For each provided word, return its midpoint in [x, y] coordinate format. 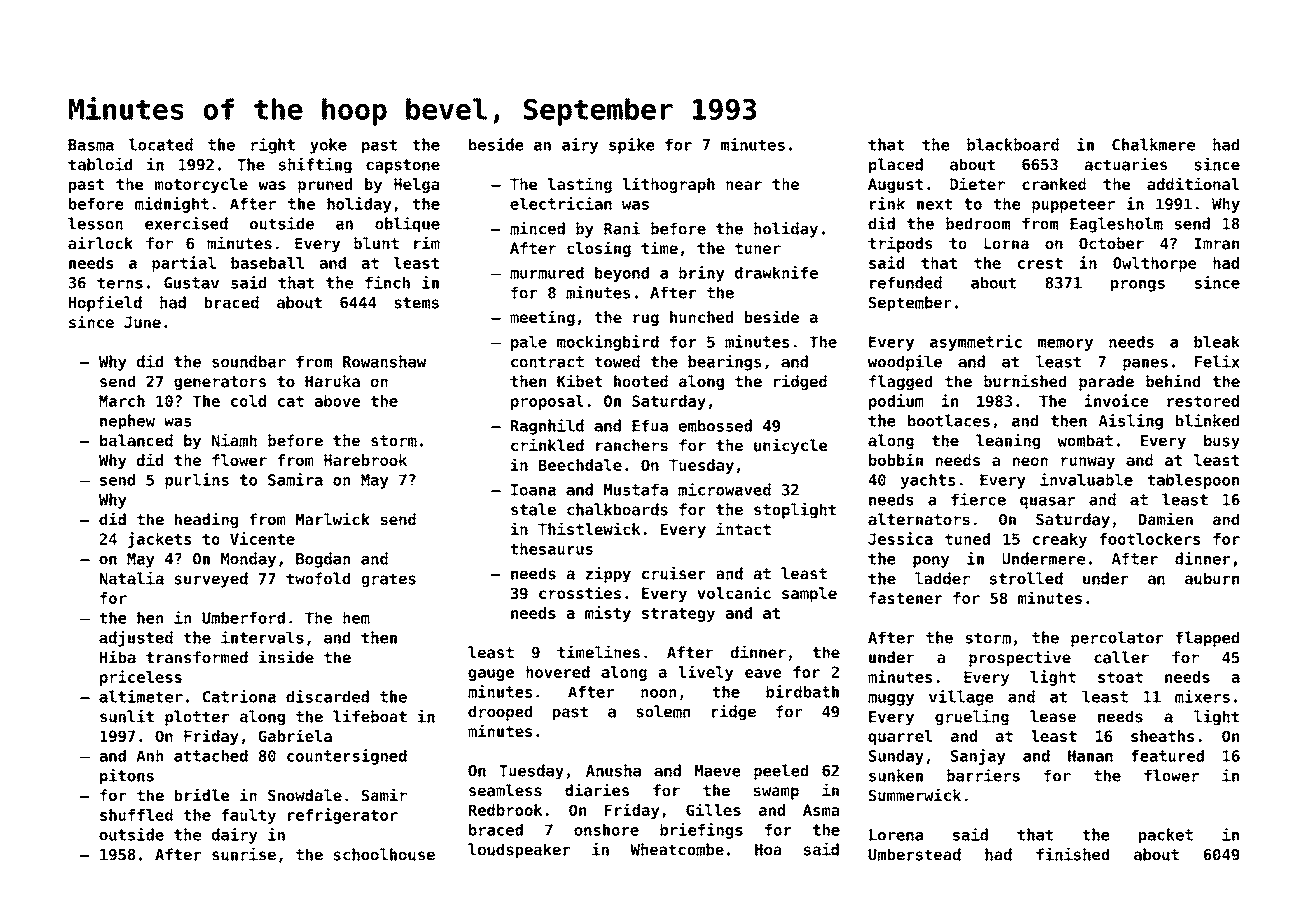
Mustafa [636, 489]
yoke [328, 146]
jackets [159, 540]
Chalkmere [1153, 144]
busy [1222, 442]
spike [631, 146]
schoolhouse [384, 854]
